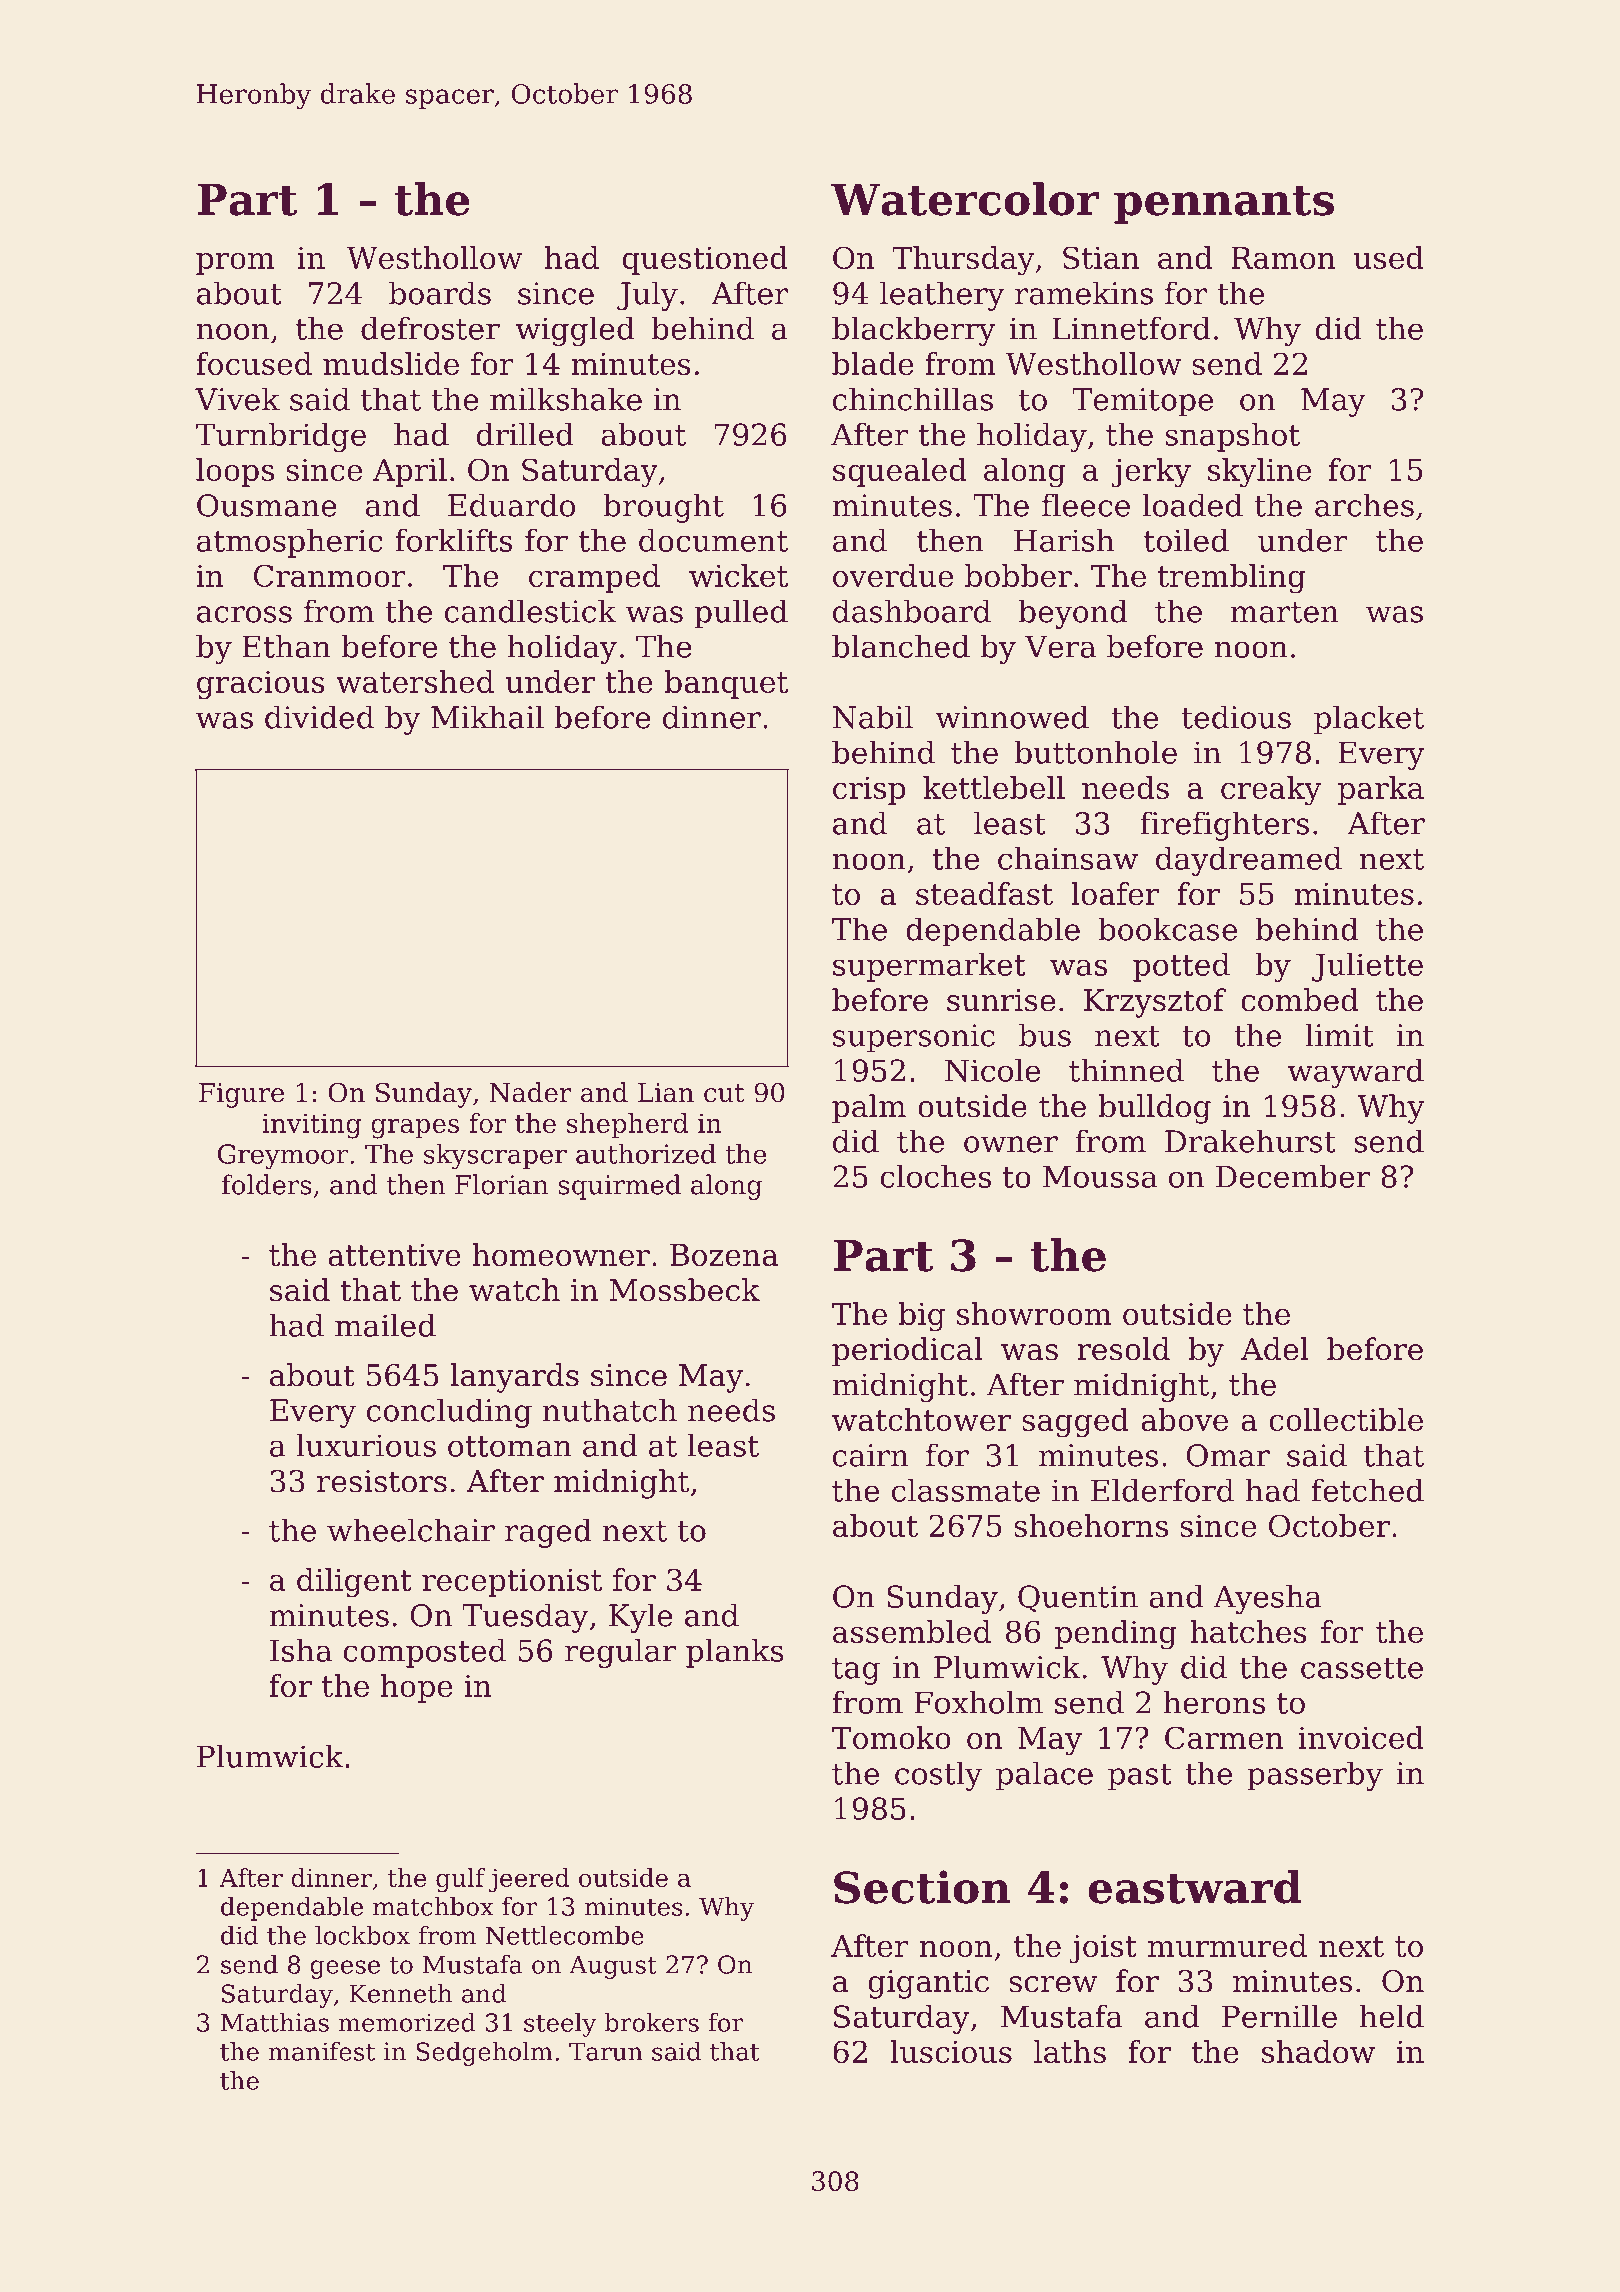  I want to click on arches, so click(1364, 505).
